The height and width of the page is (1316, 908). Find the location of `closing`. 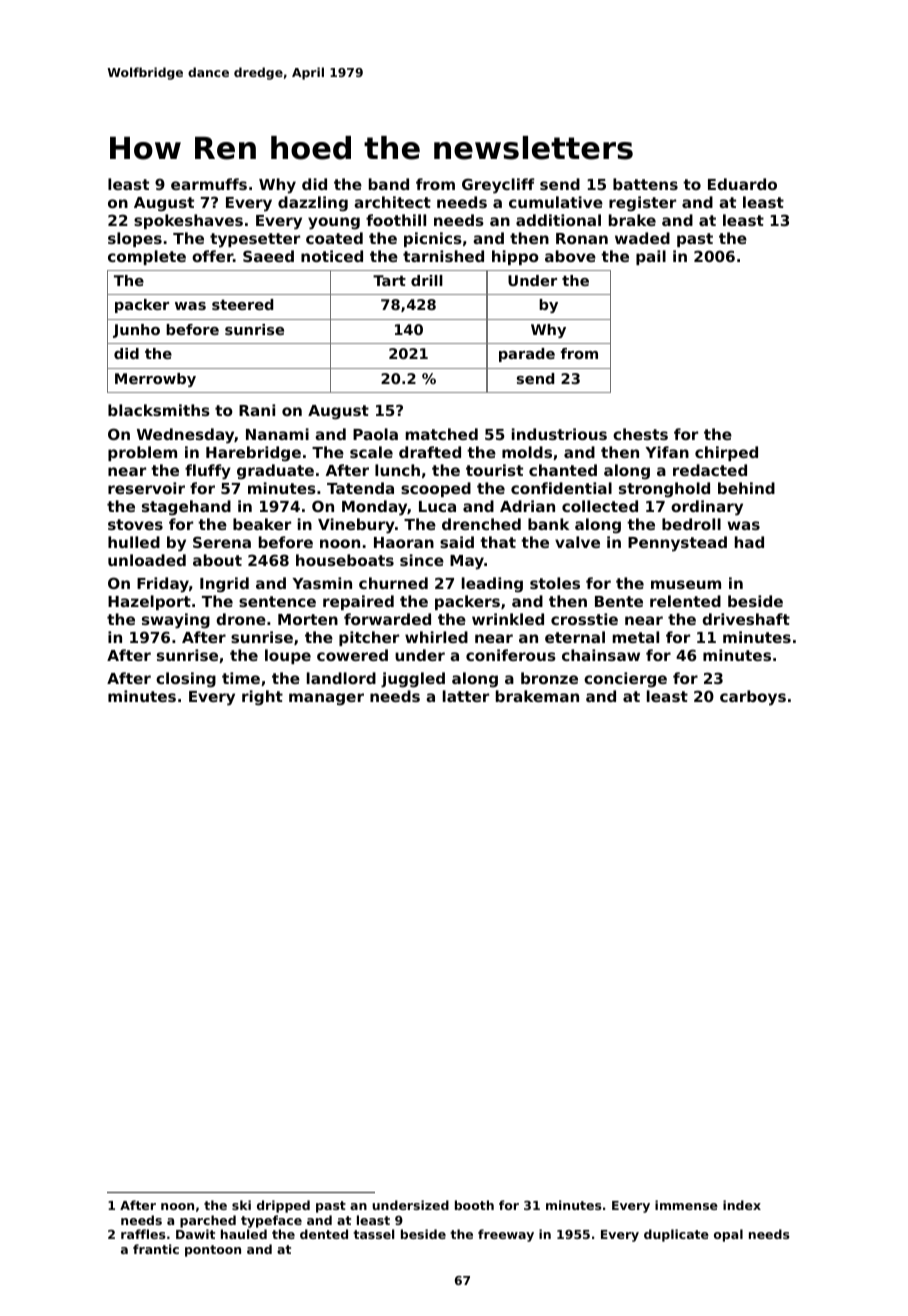

closing is located at coordinates (186, 680).
